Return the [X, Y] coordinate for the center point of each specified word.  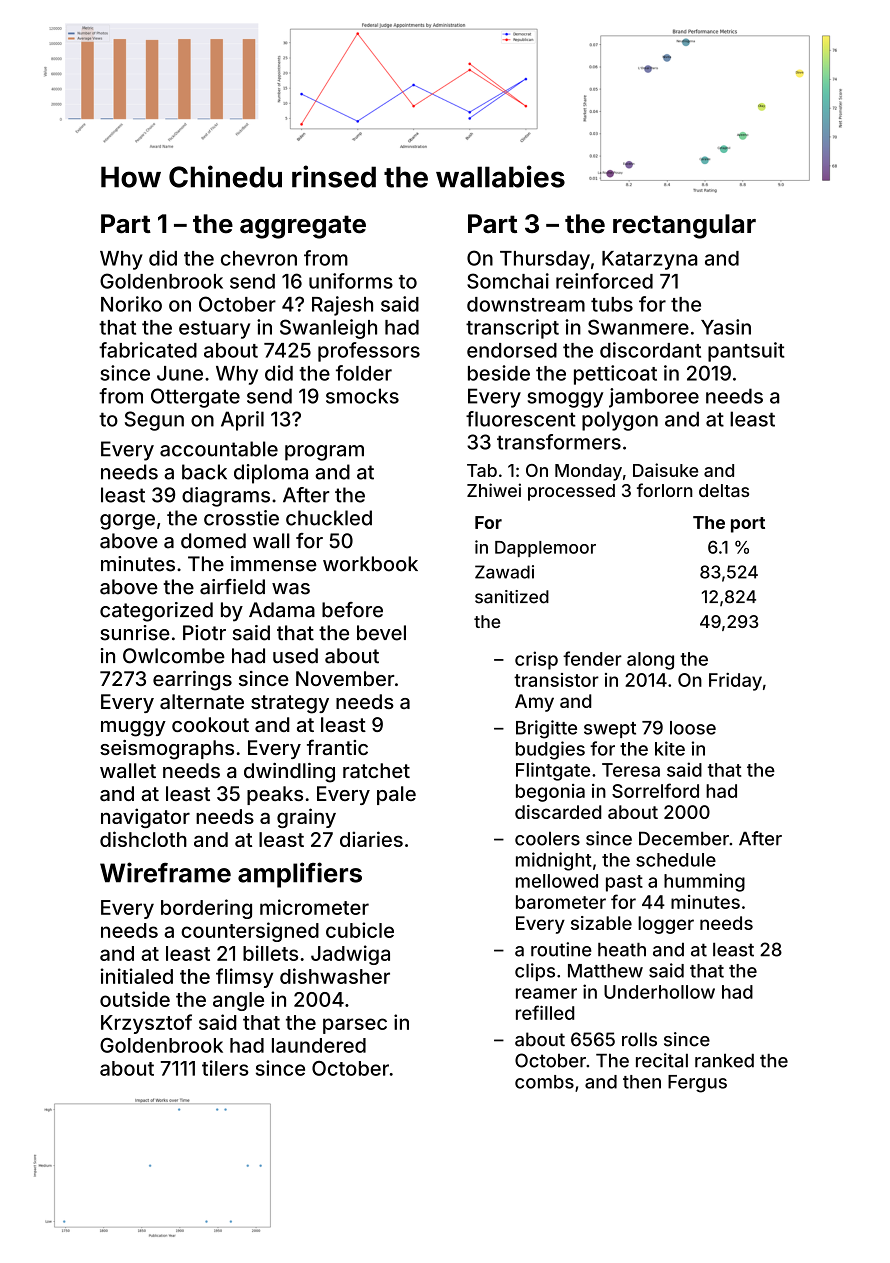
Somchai [508, 281]
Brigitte [546, 729]
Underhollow [659, 992]
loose [693, 728]
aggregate [303, 227]
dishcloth [143, 839]
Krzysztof [146, 1024]
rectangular [684, 226]
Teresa [631, 770]
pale [396, 795]
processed [571, 492]
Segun [154, 421]
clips [535, 972]
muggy [133, 729]
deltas [724, 490]
